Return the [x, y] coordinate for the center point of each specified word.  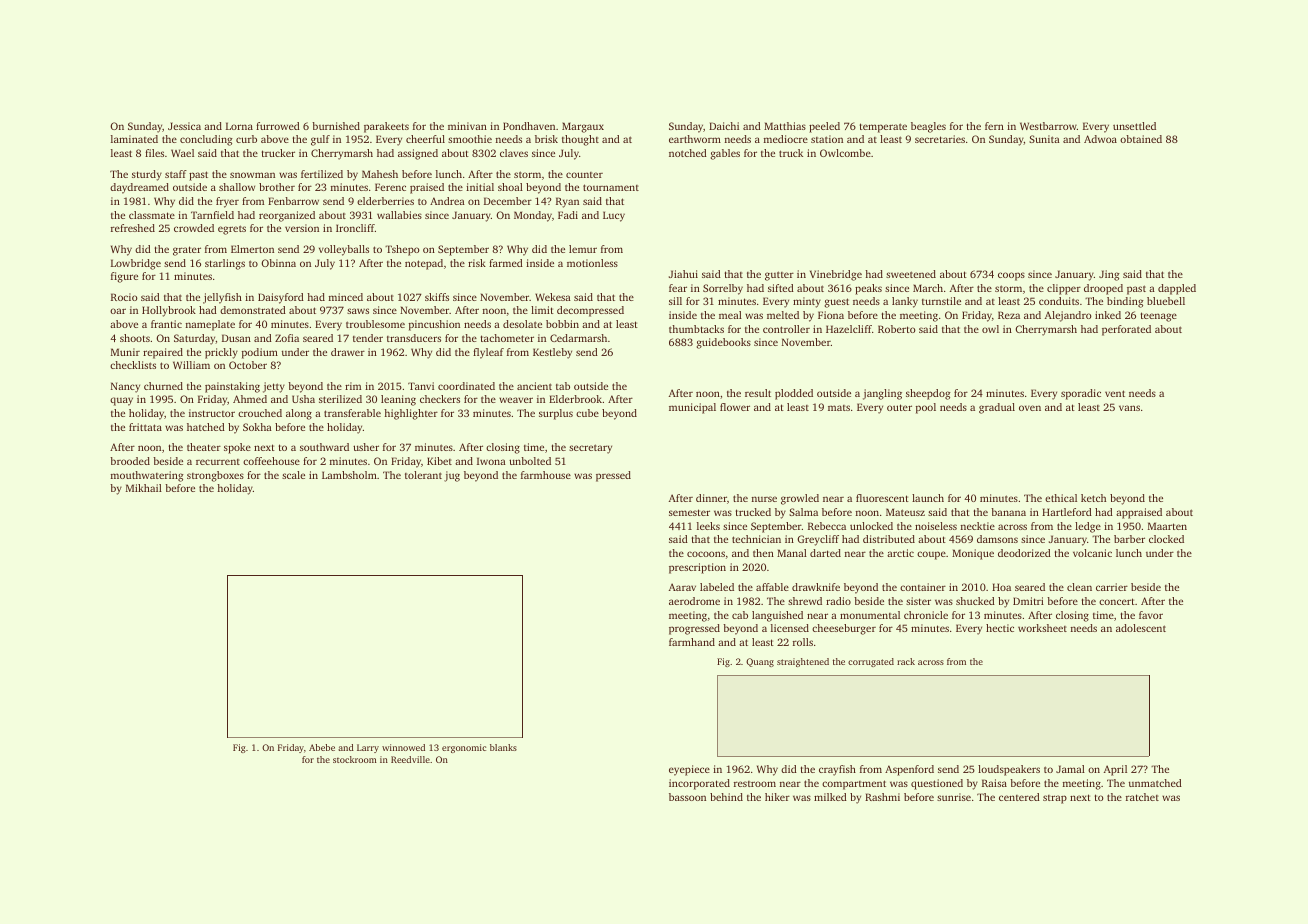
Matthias [785, 126]
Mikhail [144, 488]
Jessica [184, 126]
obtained [1141, 139]
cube [587, 413]
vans [1129, 408]
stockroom [355, 759]
